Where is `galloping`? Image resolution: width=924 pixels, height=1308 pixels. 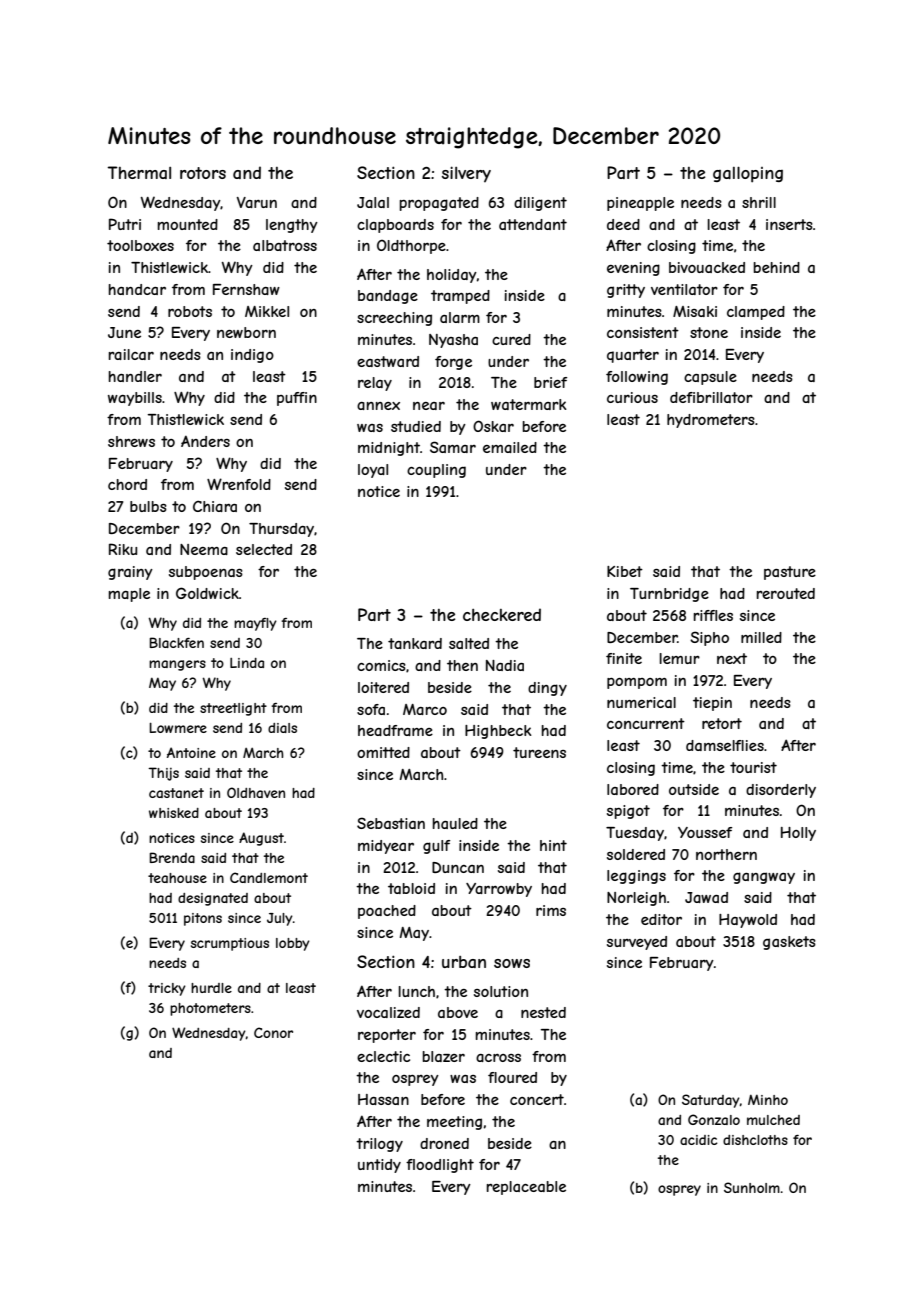
galloping is located at coordinates (748, 174).
